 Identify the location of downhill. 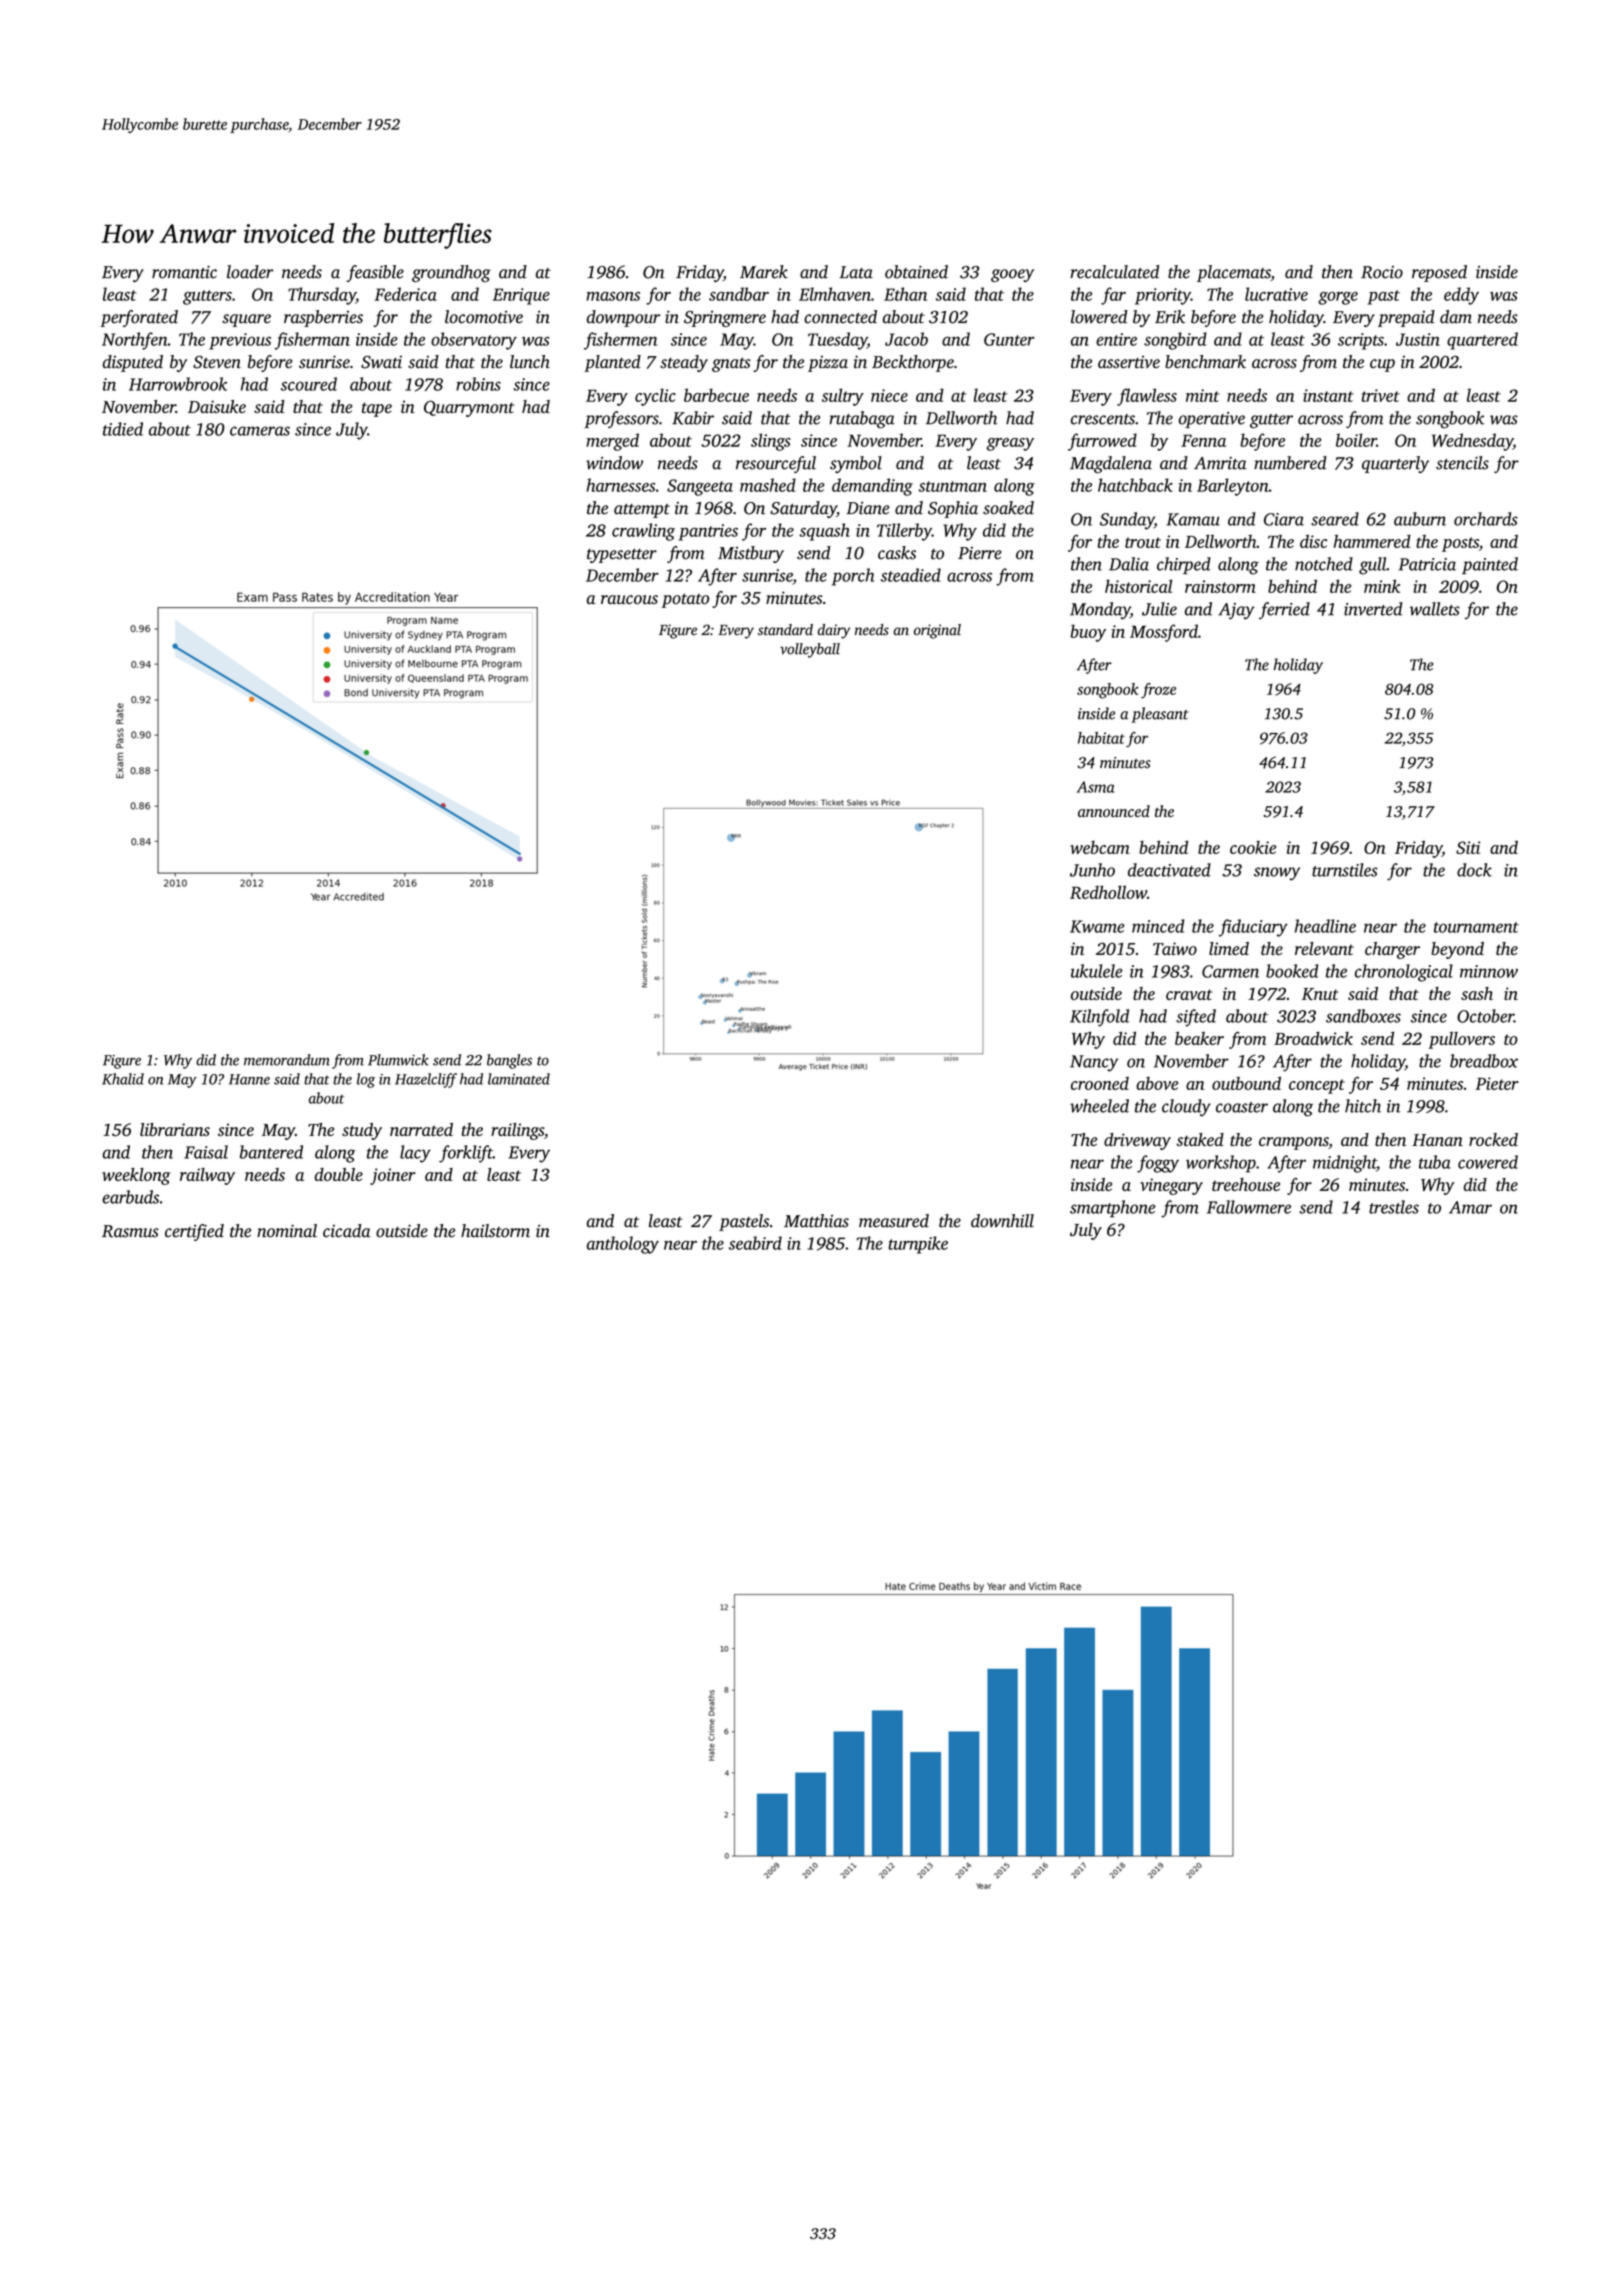
(1002, 1221).
